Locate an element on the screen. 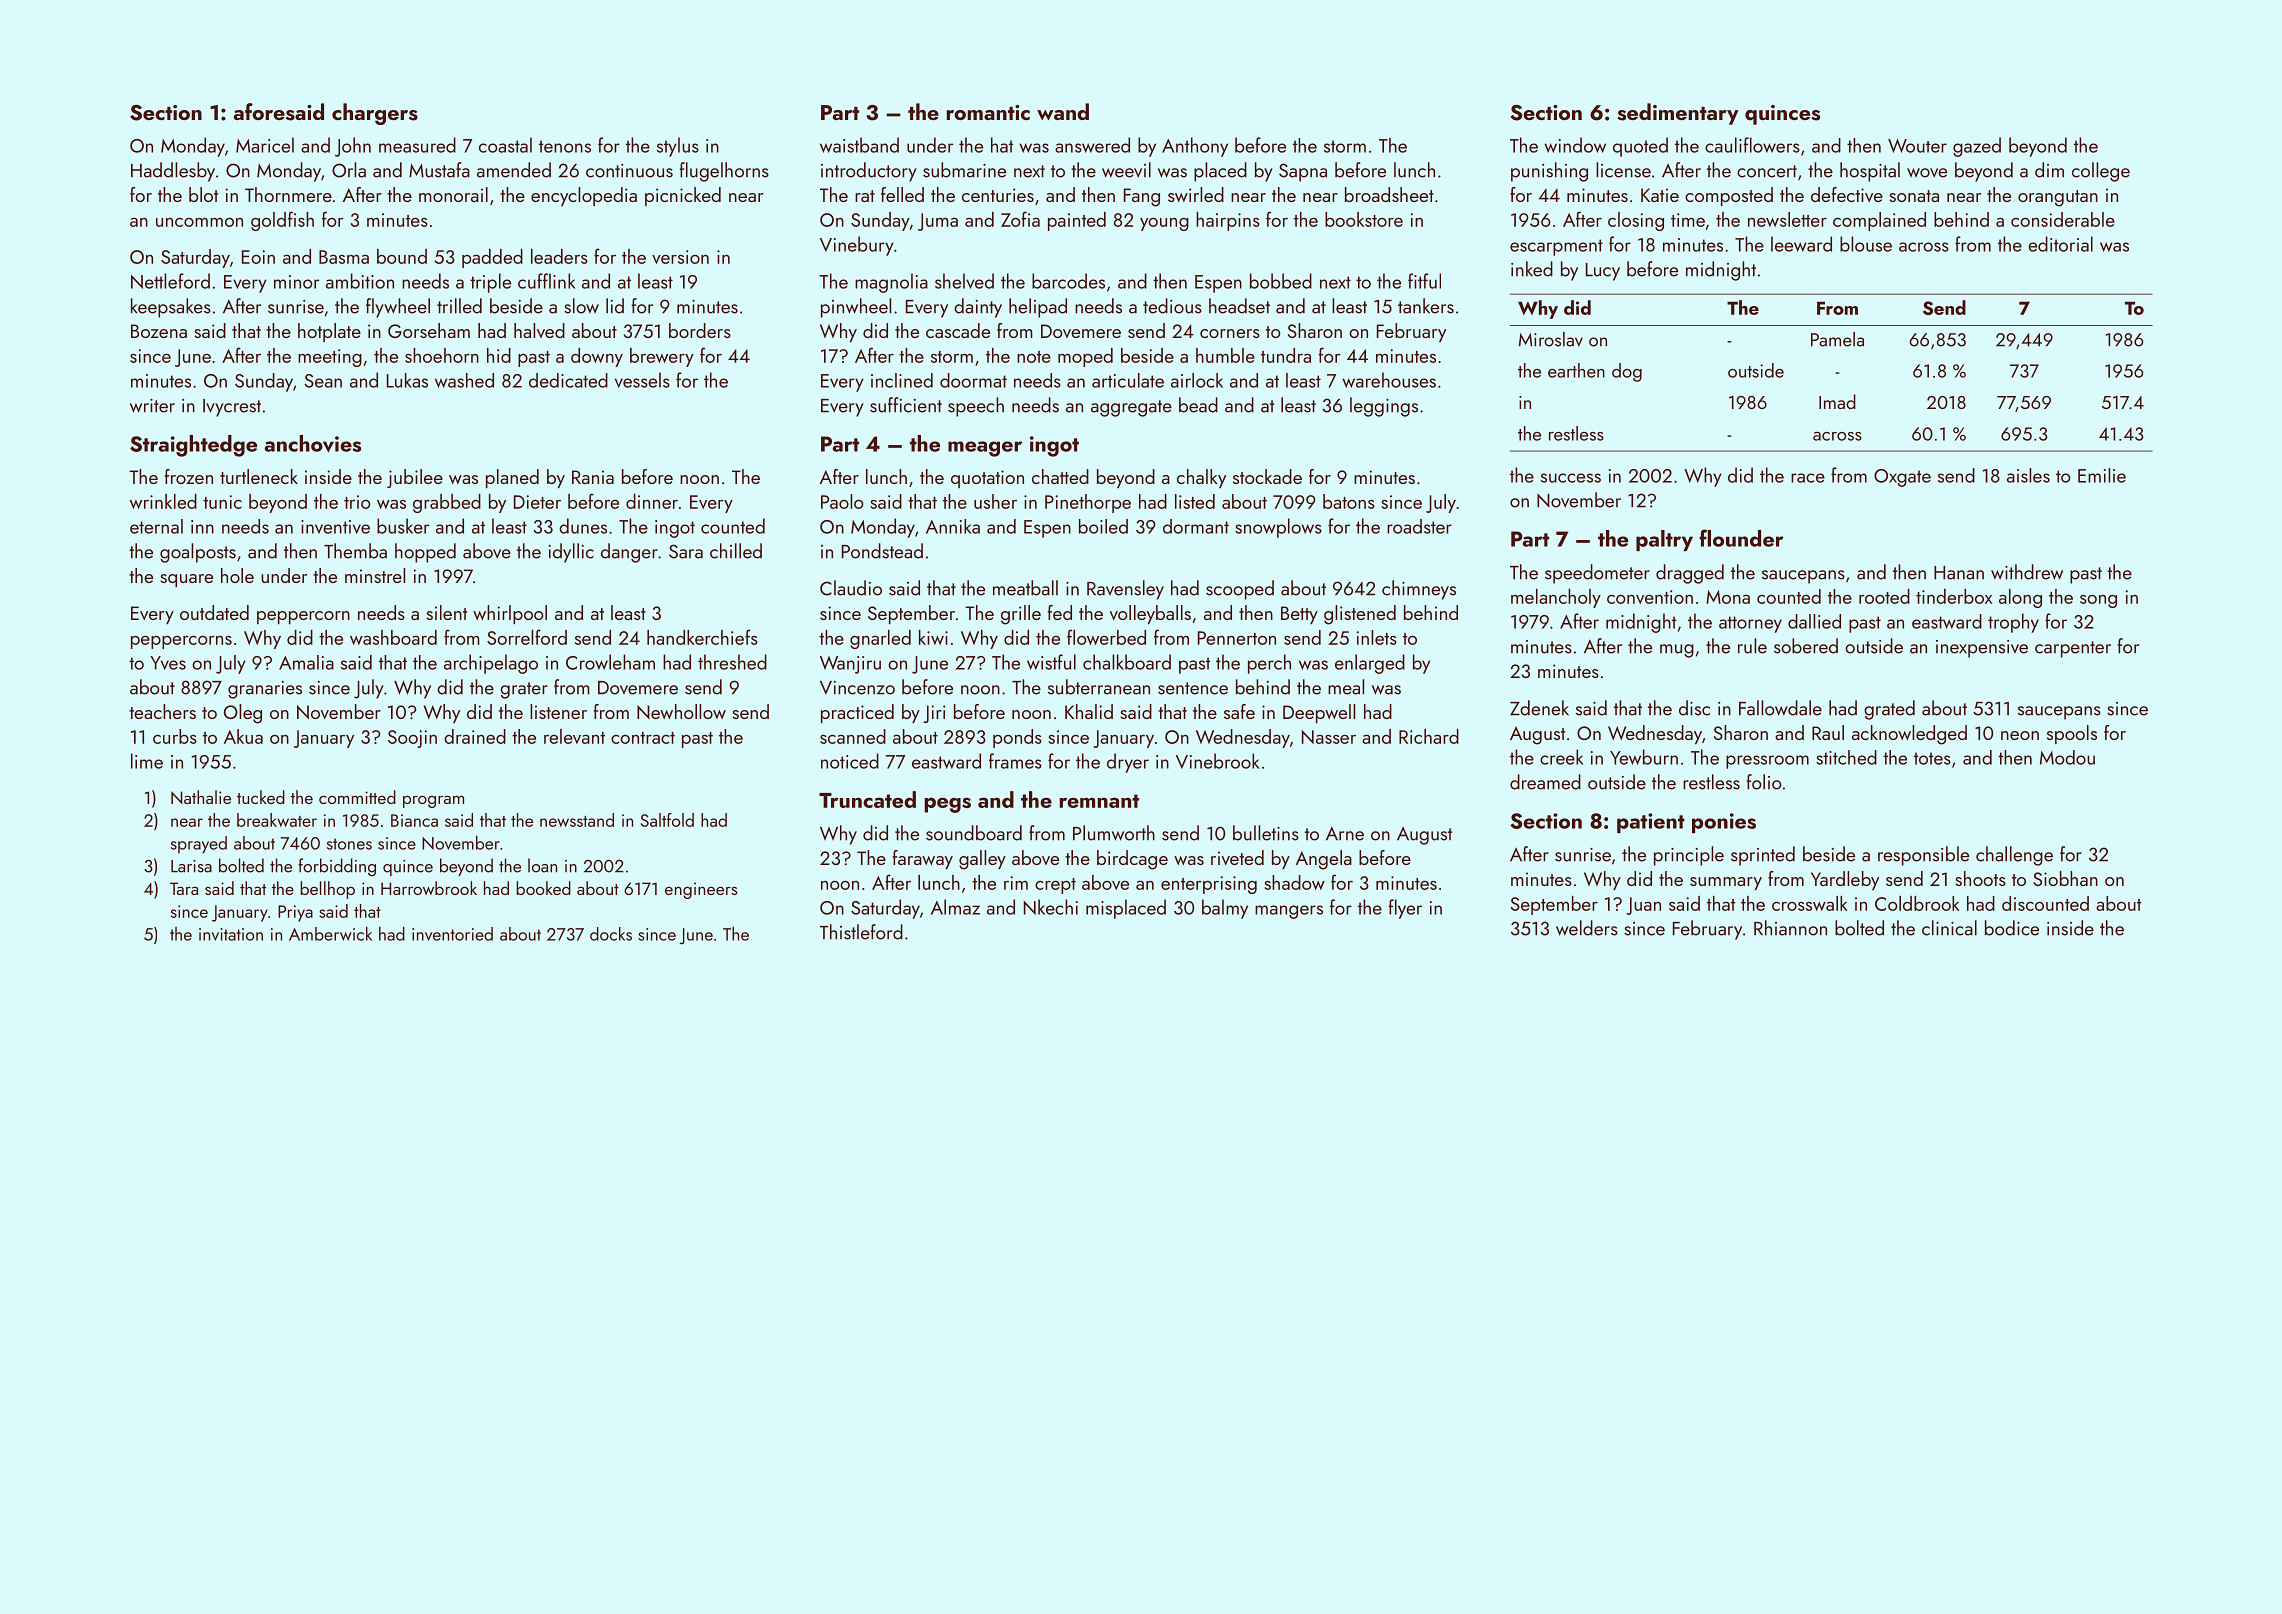 The width and height of the screenshot is (2282, 1614). Nettleford is located at coordinates (170, 281).
